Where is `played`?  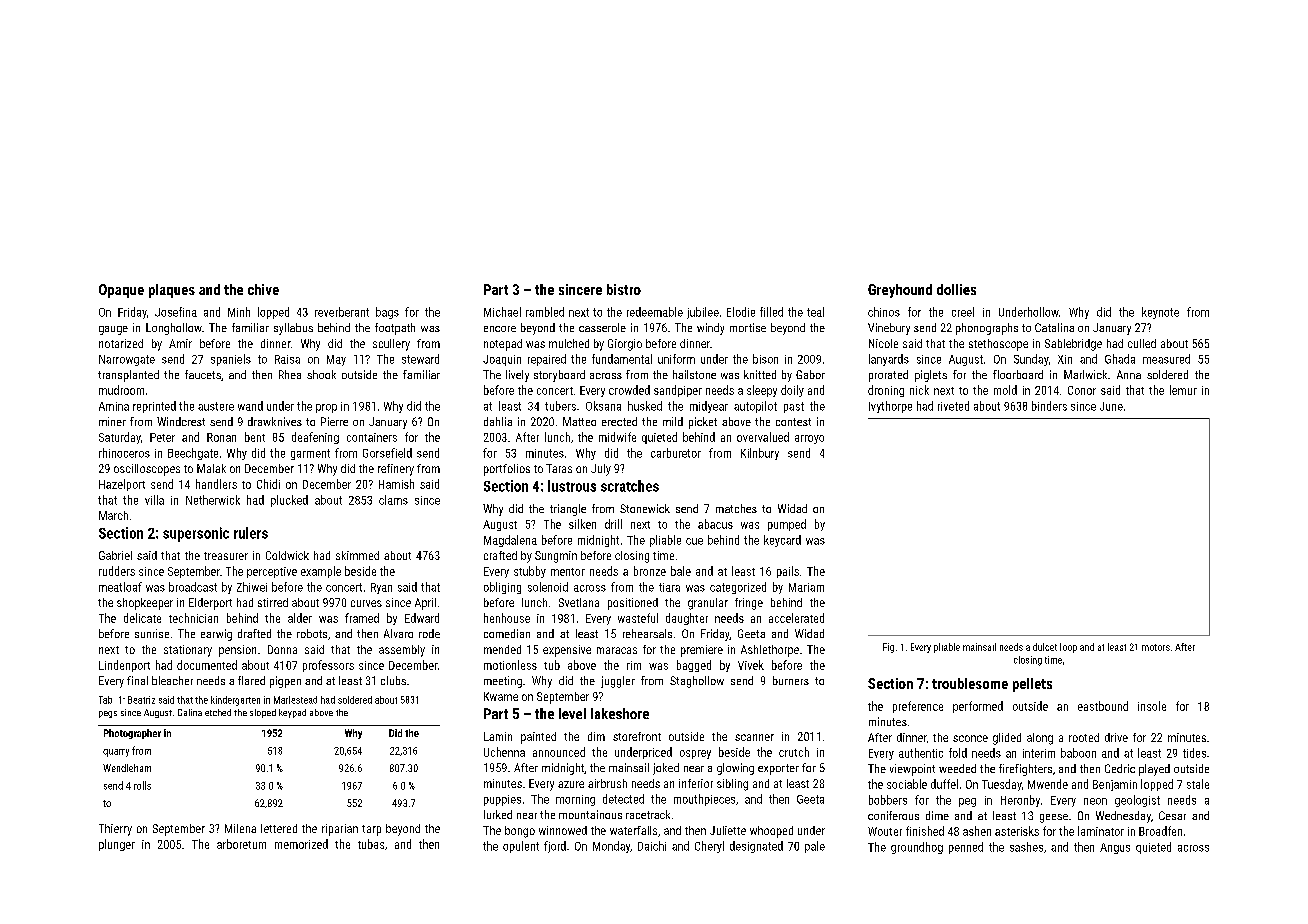
played is located at coordinates (1154, 770).
